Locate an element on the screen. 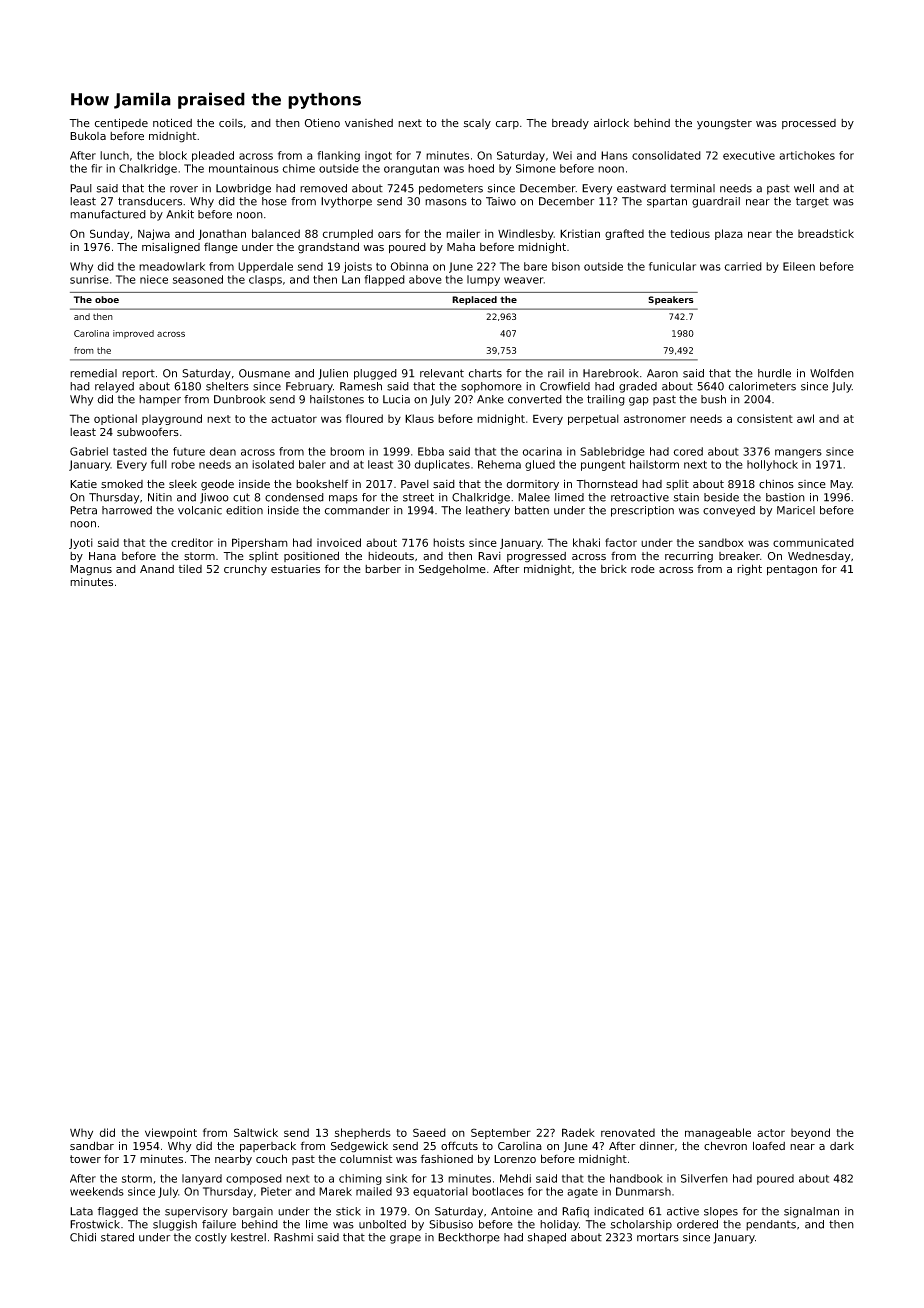 The width and height of the screenshot is (924, 1308). bready is located at coordinates (570, 124).
